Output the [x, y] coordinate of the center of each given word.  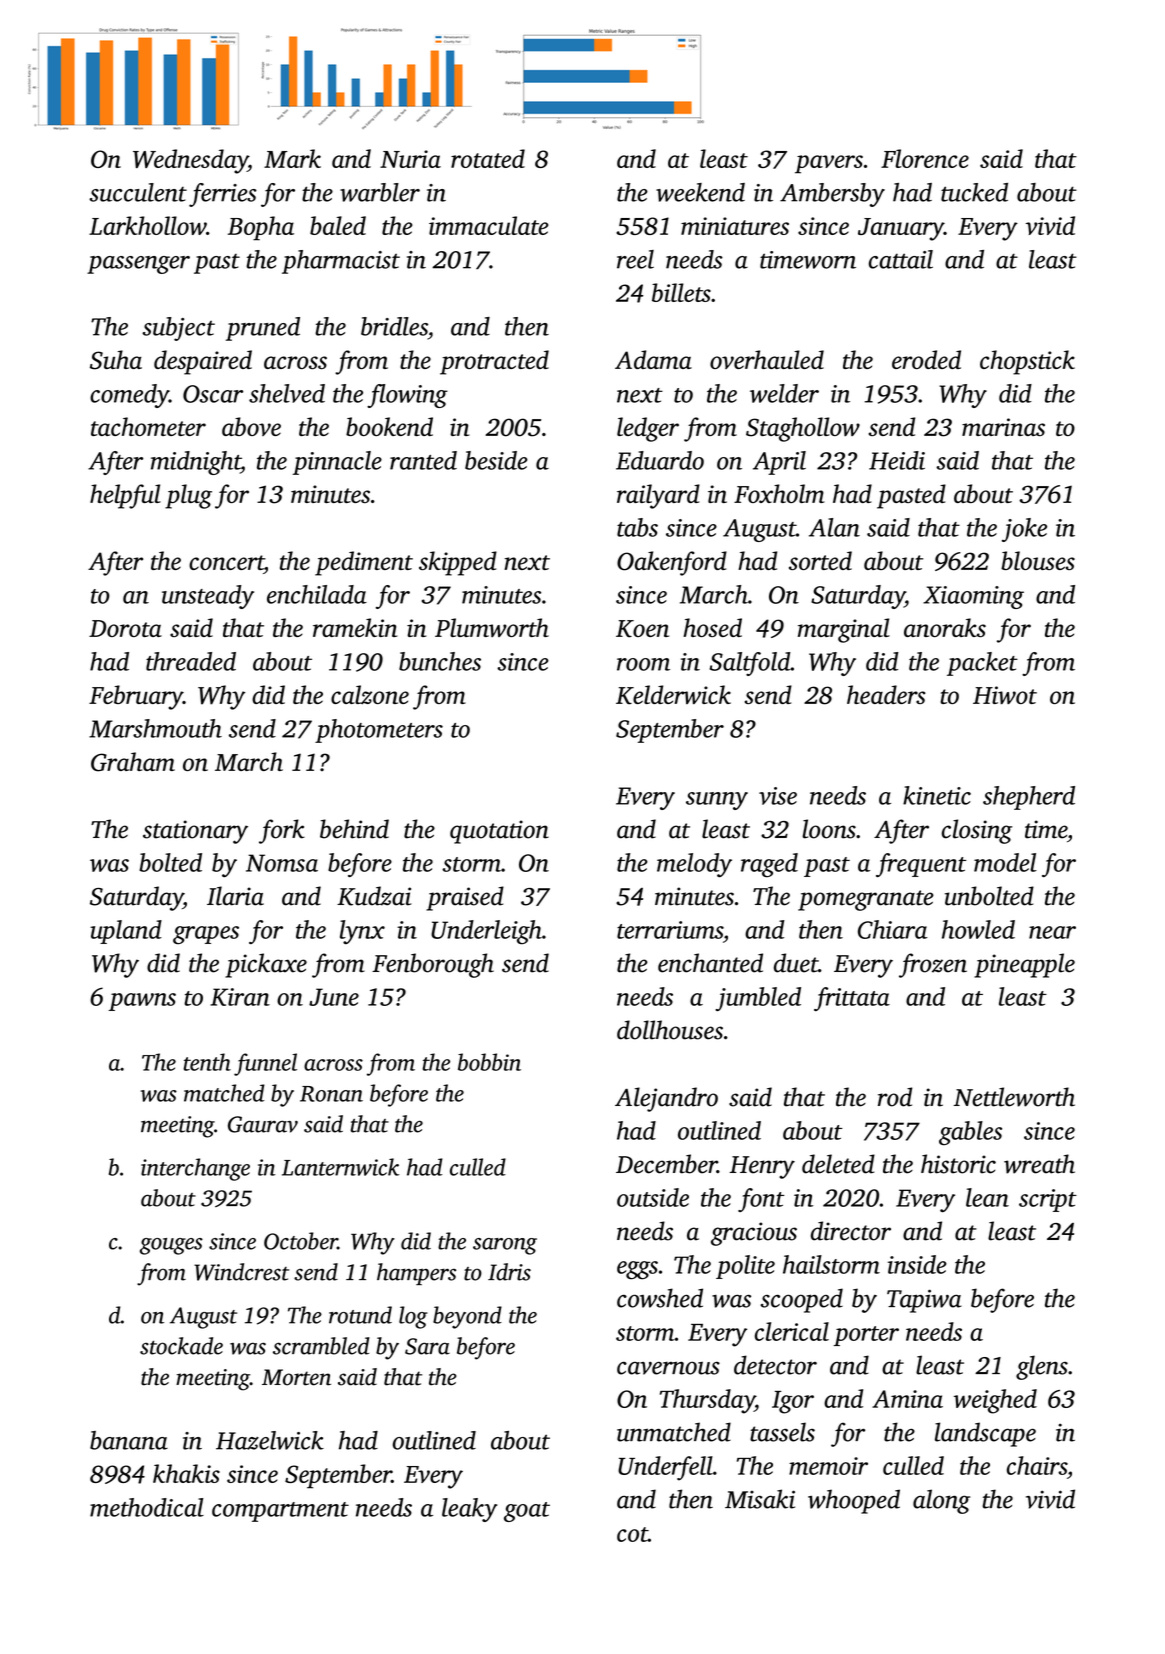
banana [129, 1440]
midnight [196, 463]
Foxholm [779, 493]
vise [778, 796]
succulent [138, 192]
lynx [362, 932]
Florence [925, 158]
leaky [469, 1510]
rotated [488, 158]
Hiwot [1005, 695]
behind [354, 829]
